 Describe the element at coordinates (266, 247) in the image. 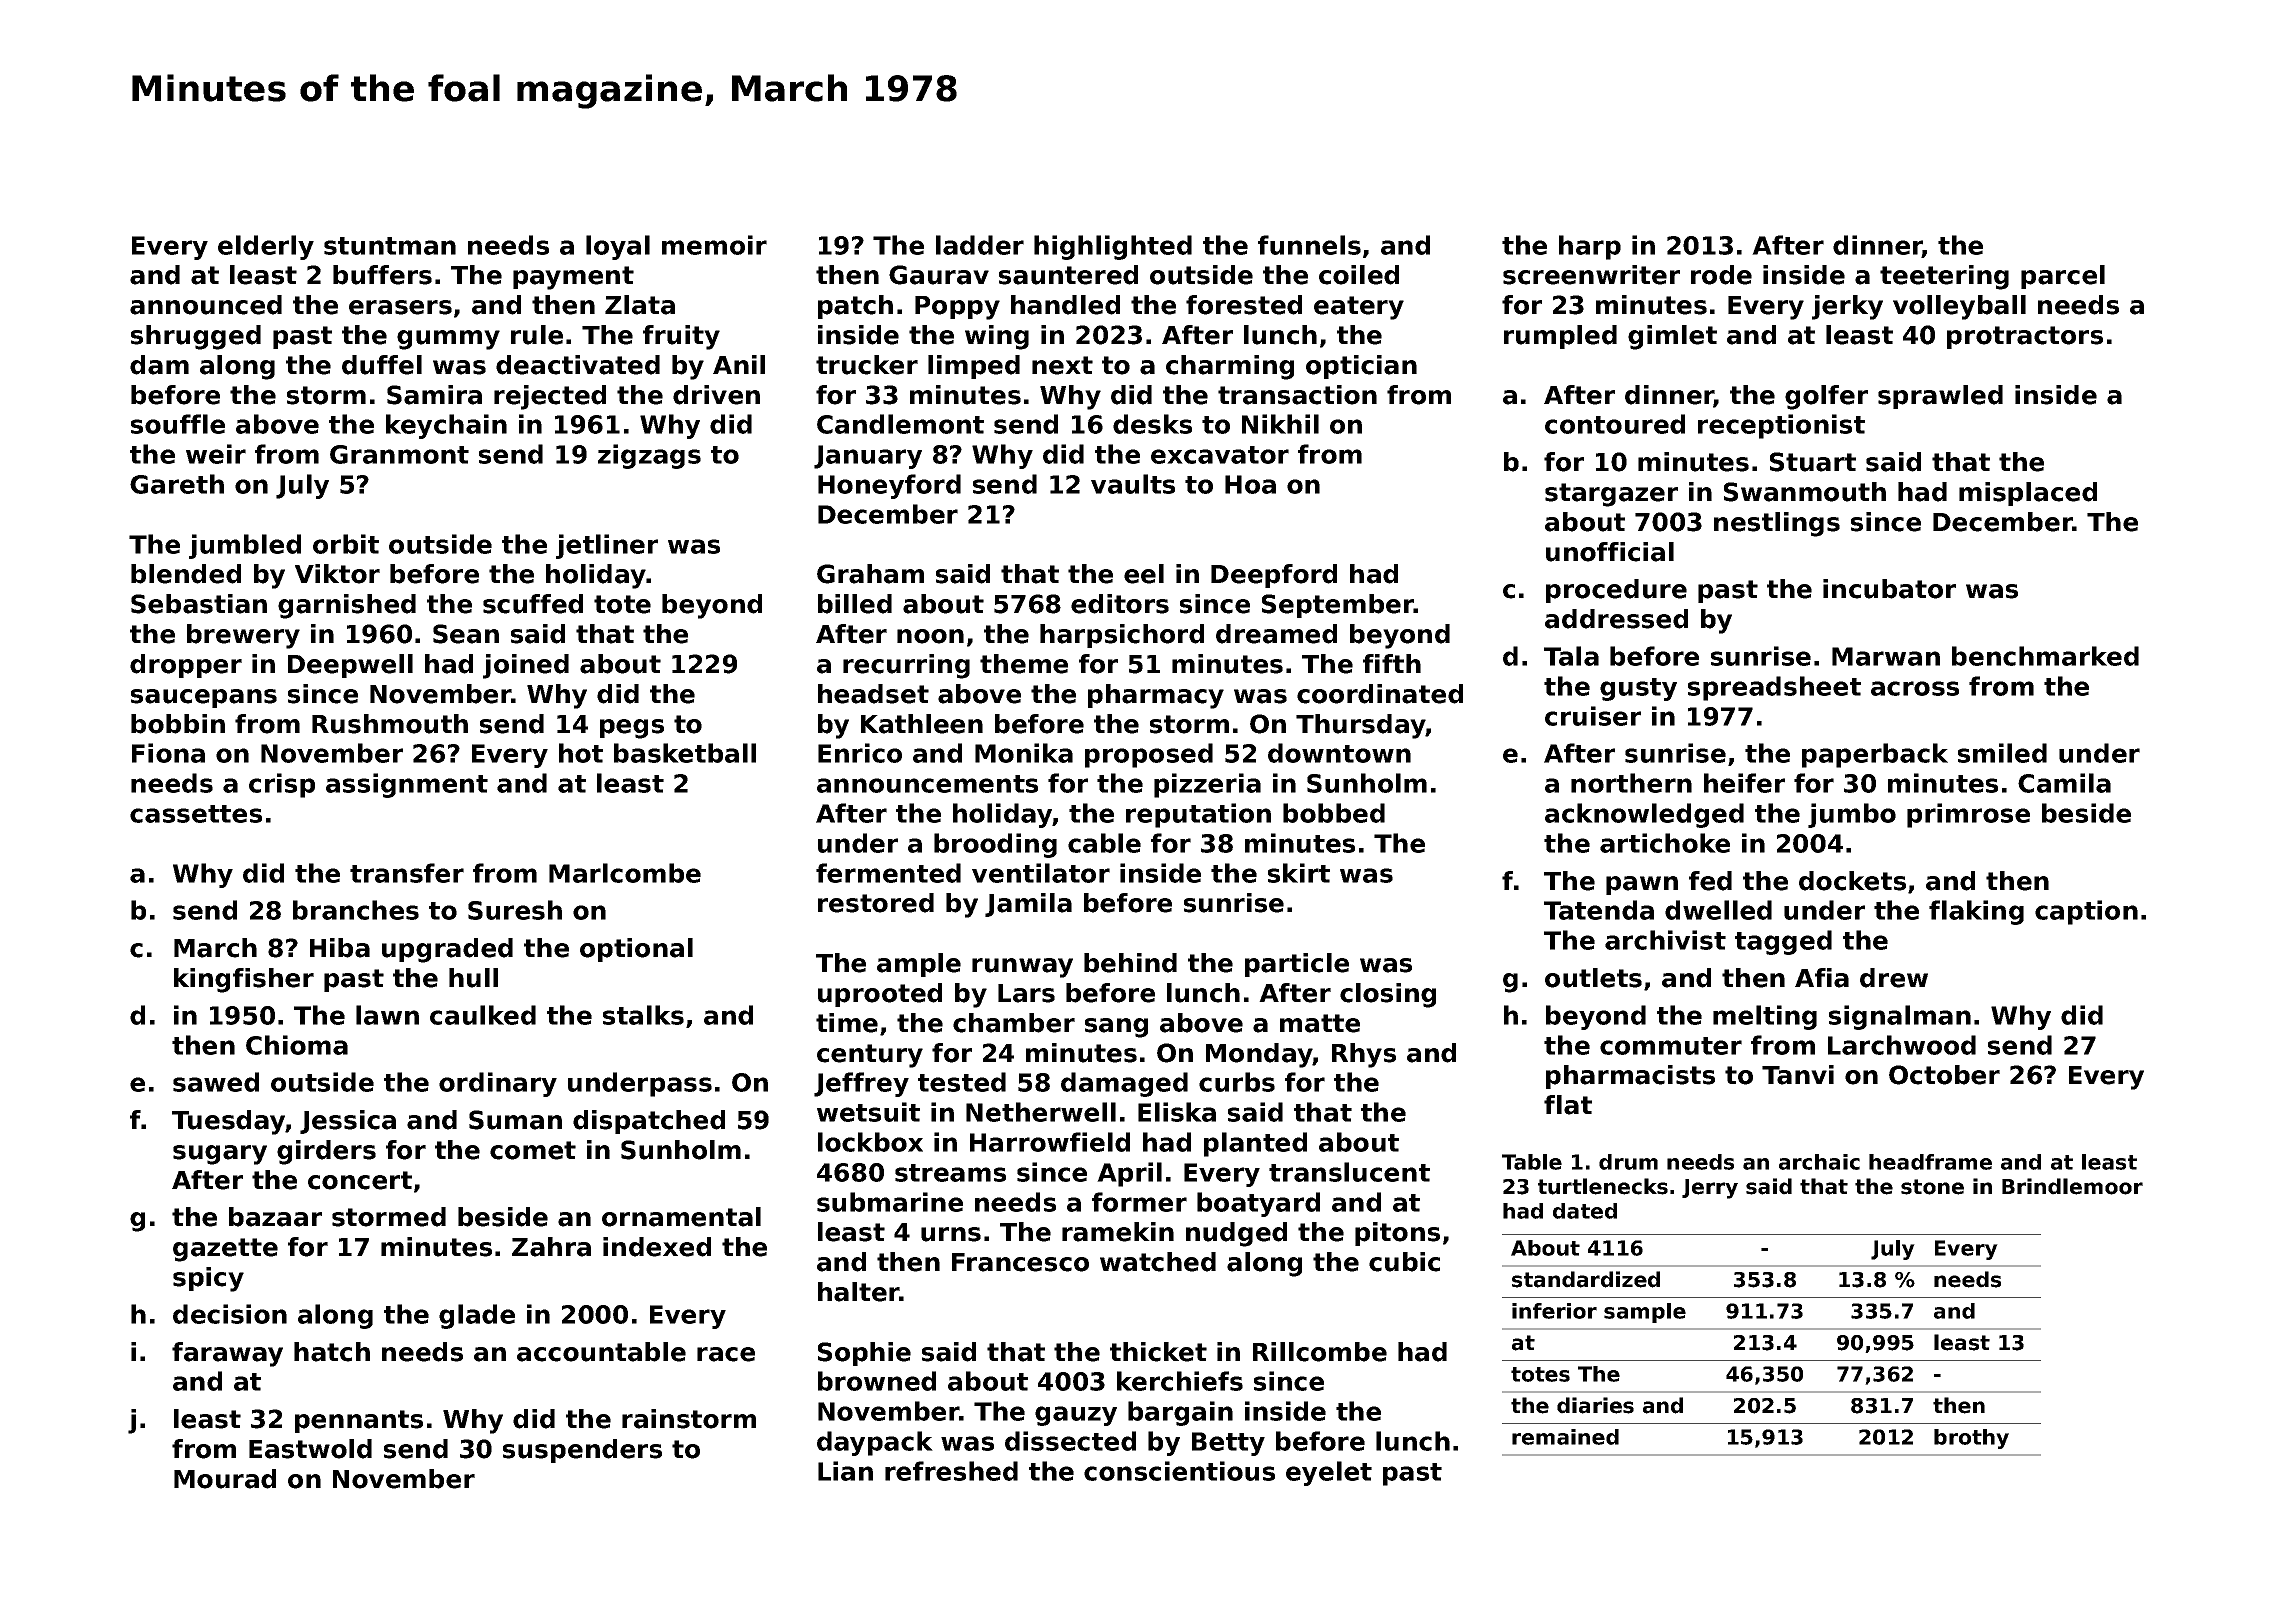

I see `elderly` at that location.
